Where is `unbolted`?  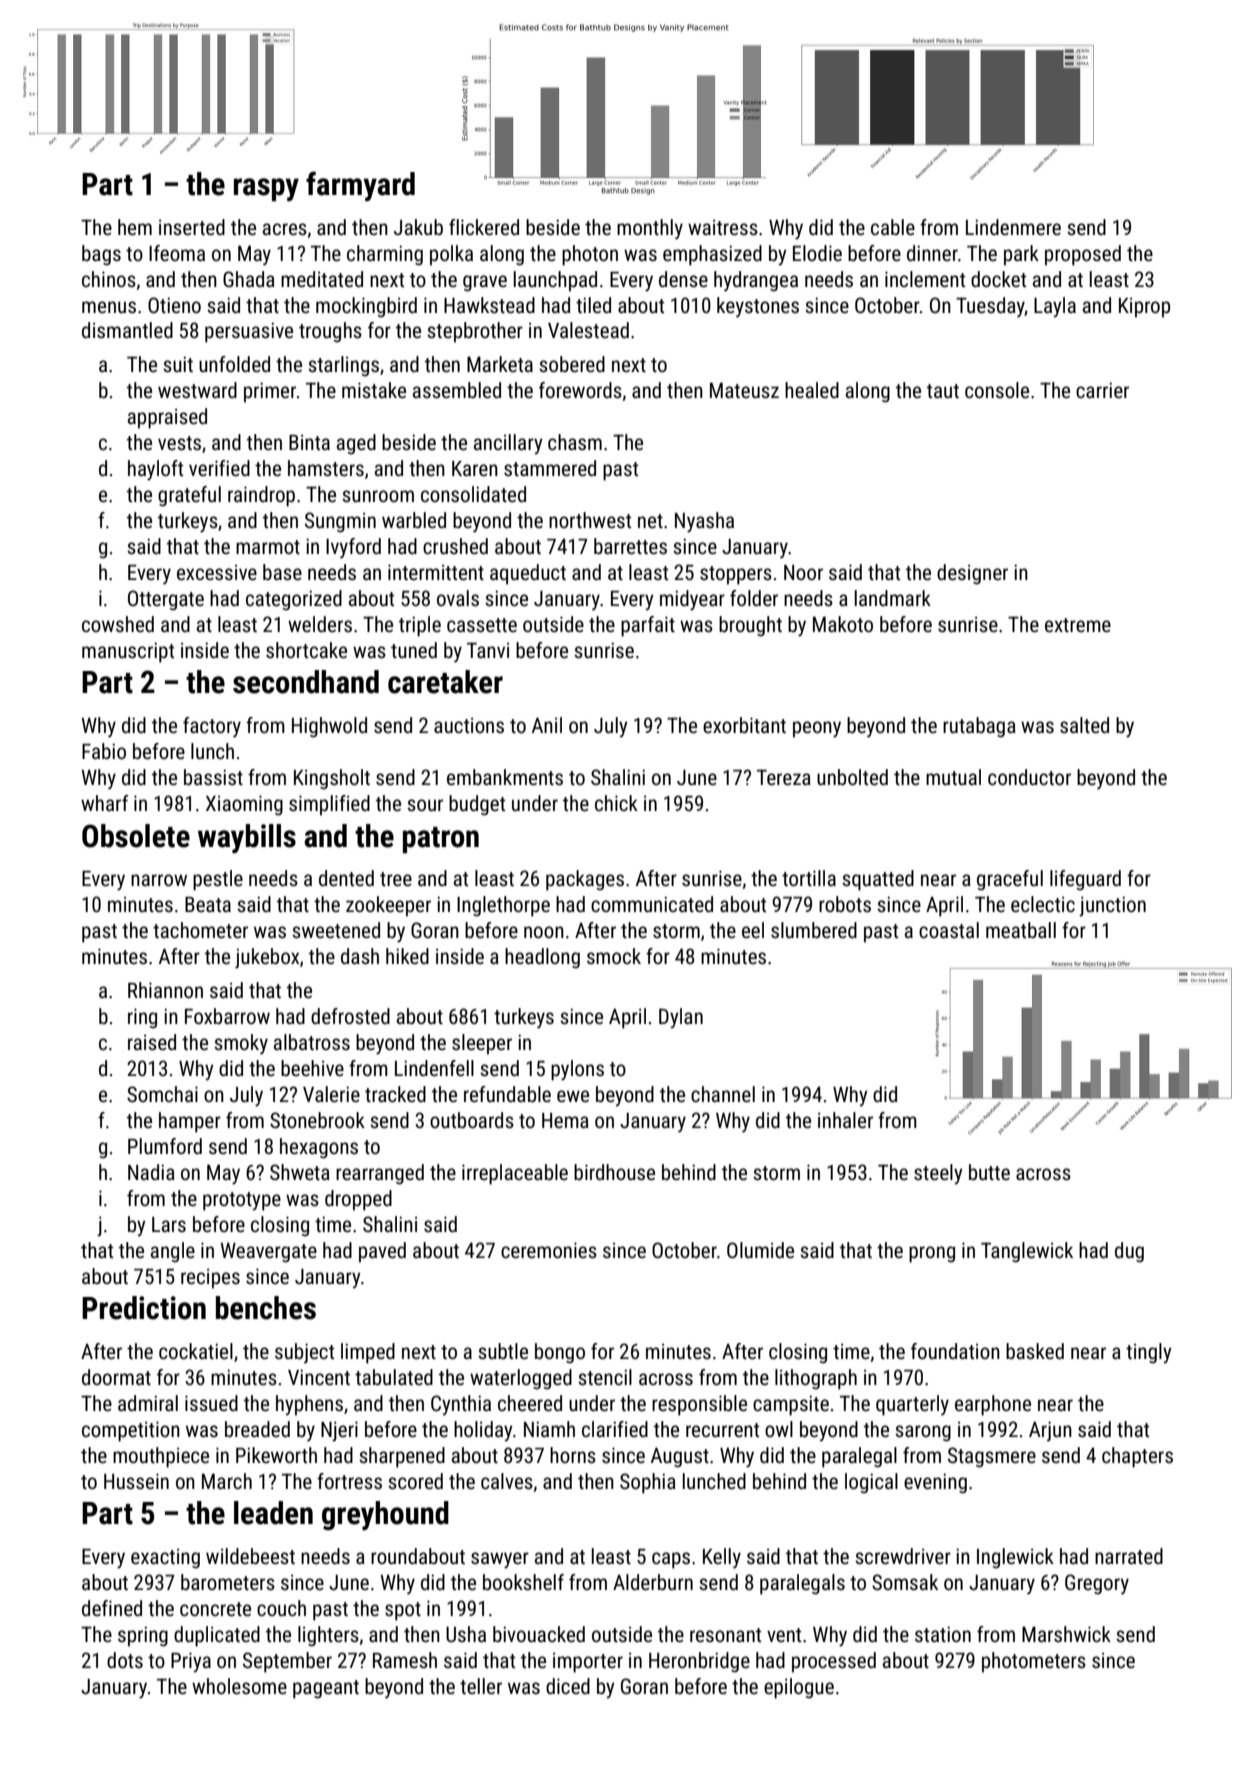
unbolted is located at coordinates (852, 777).
